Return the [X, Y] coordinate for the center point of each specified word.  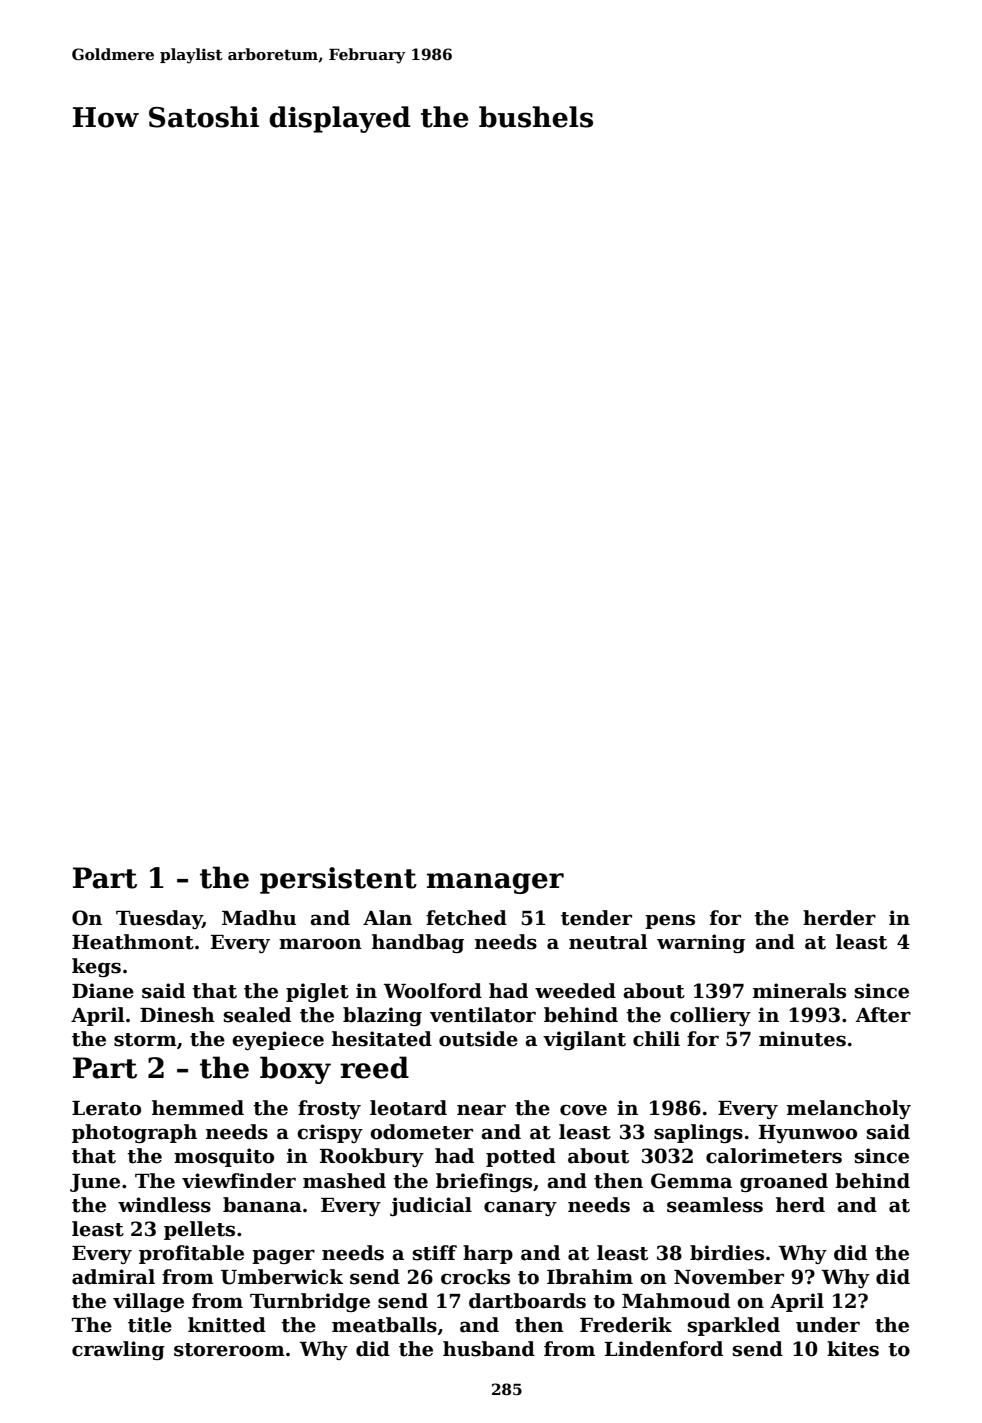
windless [164, 1205]
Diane [103, 991]
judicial [431, 1206]
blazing [382, 1016]
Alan [387, 918]
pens [670, 921]
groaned [784, 1182]
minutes [802, 1039]
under [828, 1325]
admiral [113, 1277]
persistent [338, 880]
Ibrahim [590, 1277]
